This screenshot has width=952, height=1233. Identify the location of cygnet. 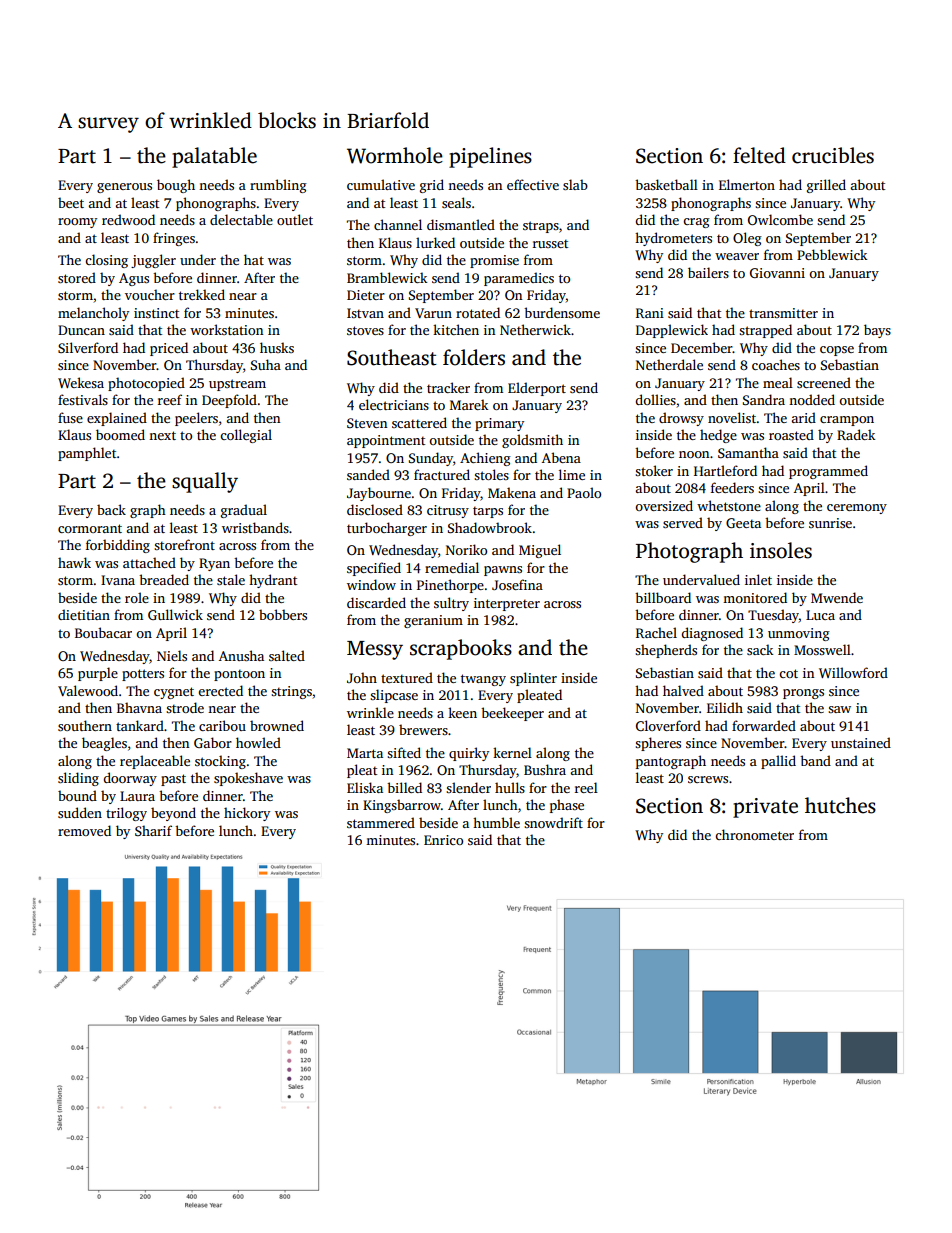
(174, 693).
